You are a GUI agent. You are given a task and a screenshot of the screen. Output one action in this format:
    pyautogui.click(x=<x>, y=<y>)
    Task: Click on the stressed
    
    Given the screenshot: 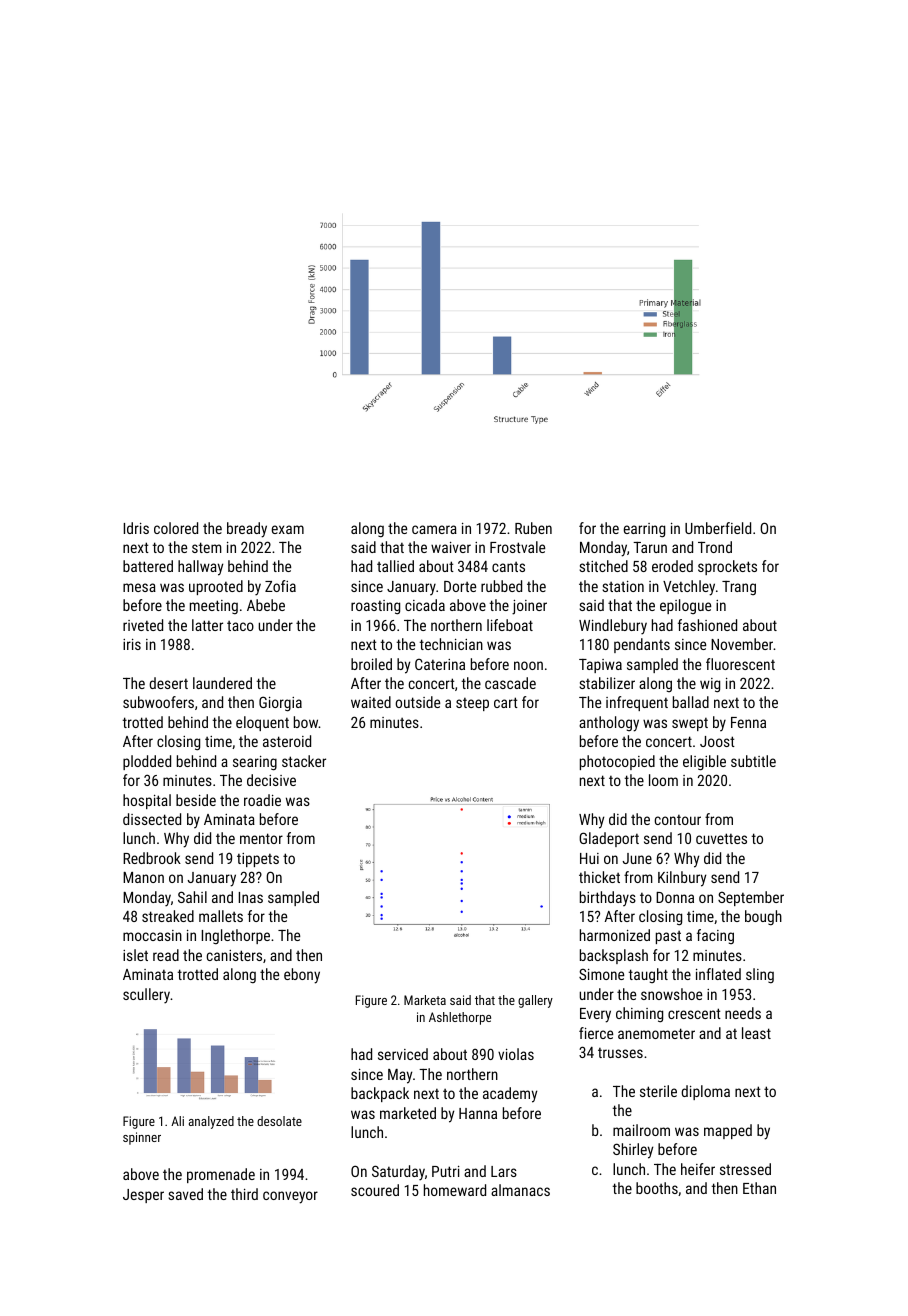 What is the action you would take?
    pyautogui.click(x=745, y=1169)
